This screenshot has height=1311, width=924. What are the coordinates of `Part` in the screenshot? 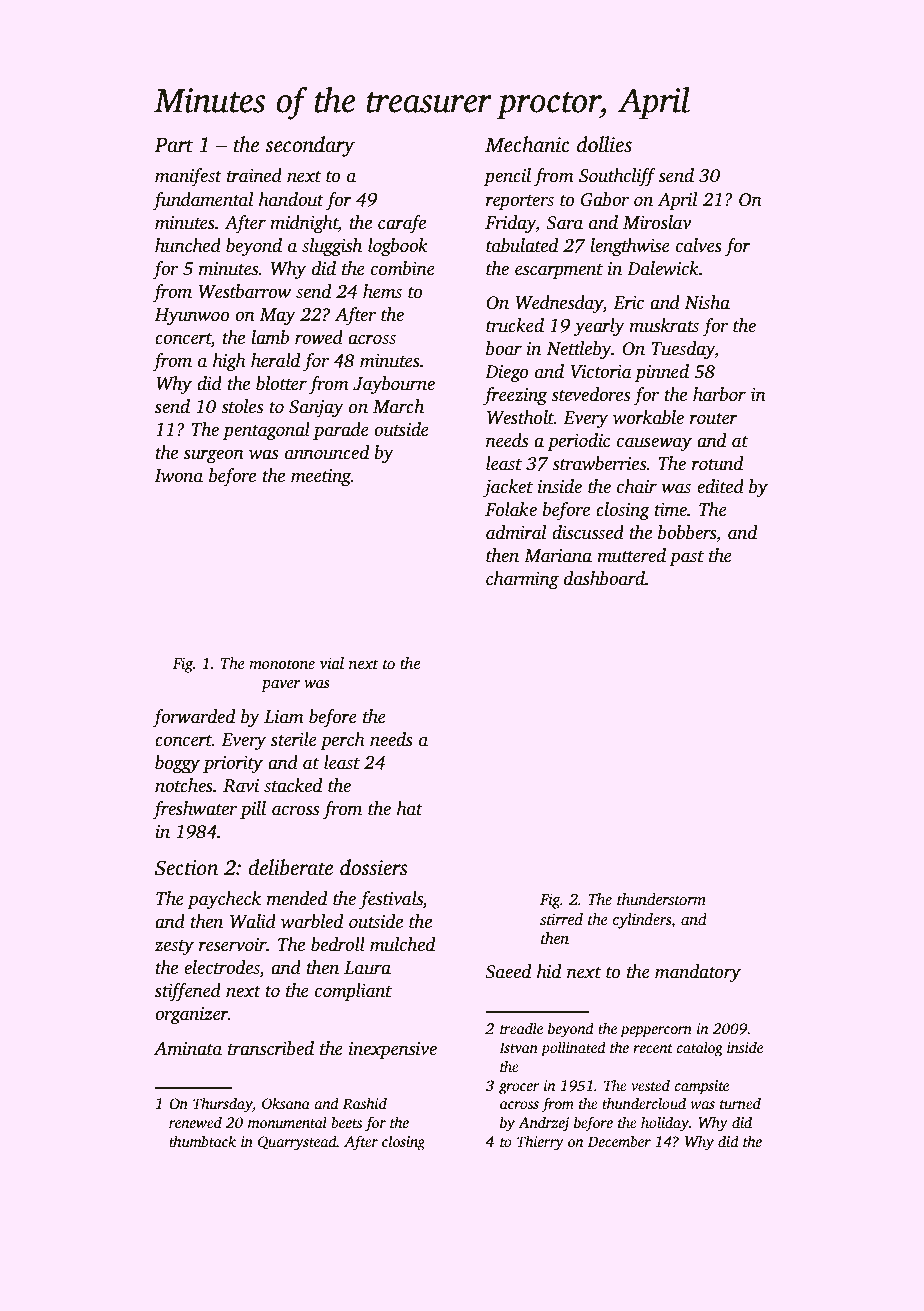 It's located at (173, 145).
